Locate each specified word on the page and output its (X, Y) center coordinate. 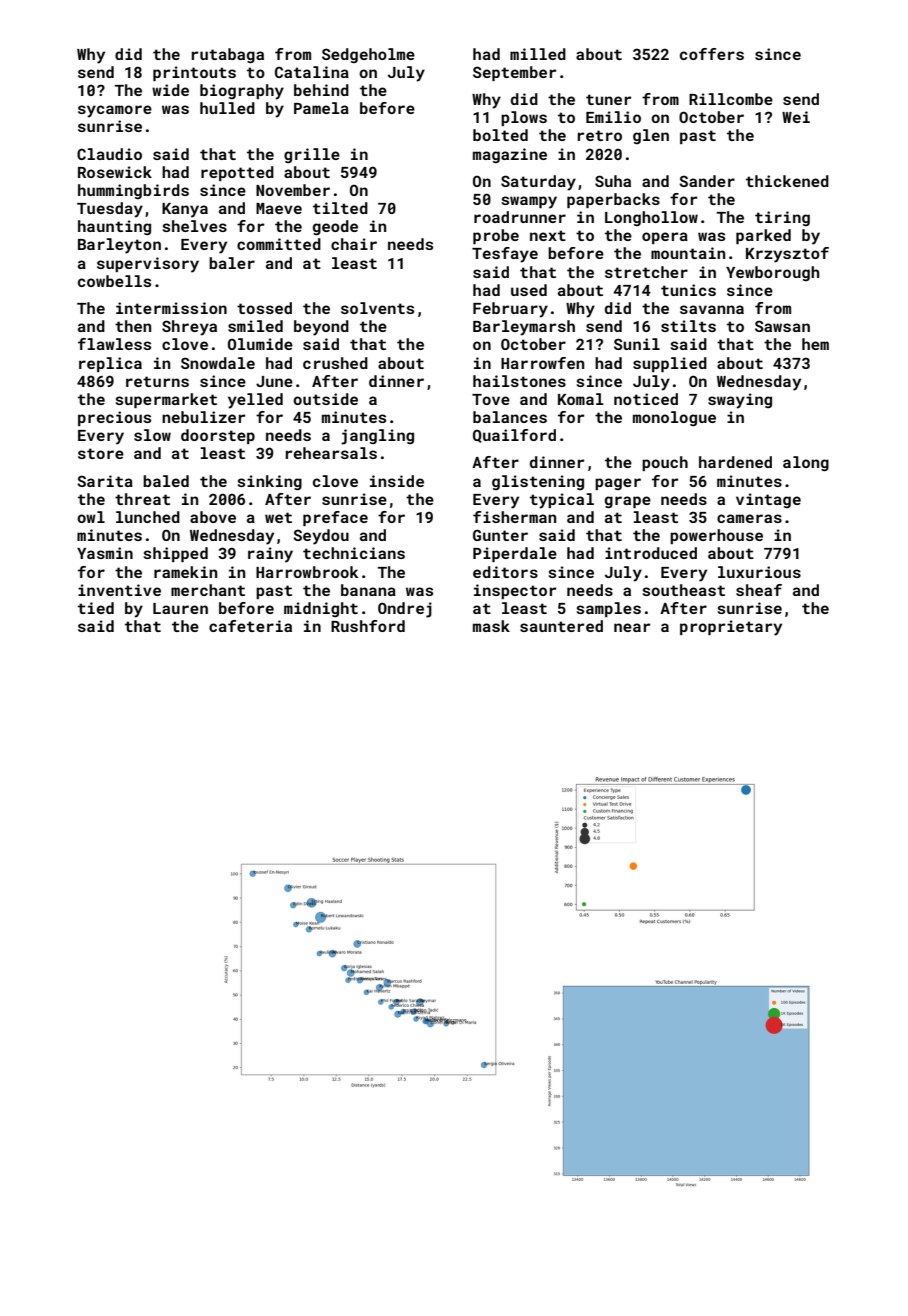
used (529, 290)
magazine (510, 156)
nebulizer (203, 417)
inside (397, 481)
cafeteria (250, 626)
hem (815, 344)
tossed (264, 308)
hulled (227, 108)
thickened (787, 181)
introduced (651, 553)
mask (491, 626)
